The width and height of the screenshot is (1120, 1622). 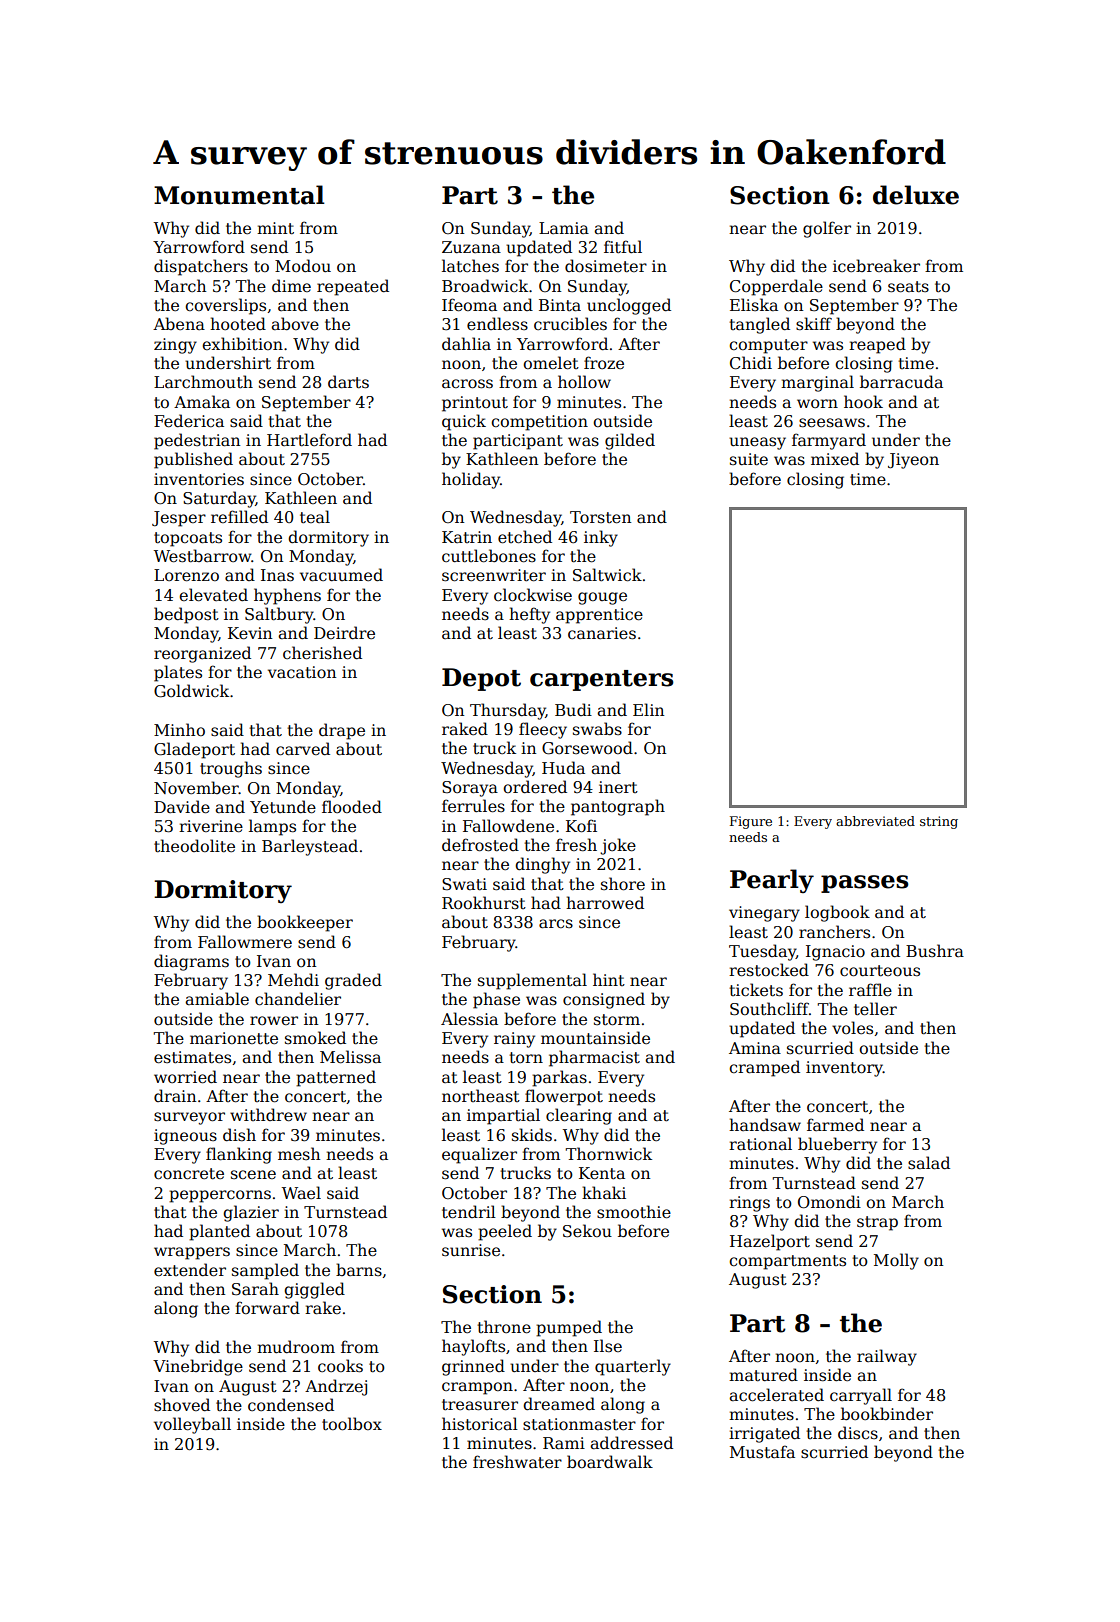 I want to click on fitful, so click(x=623, y=247).
